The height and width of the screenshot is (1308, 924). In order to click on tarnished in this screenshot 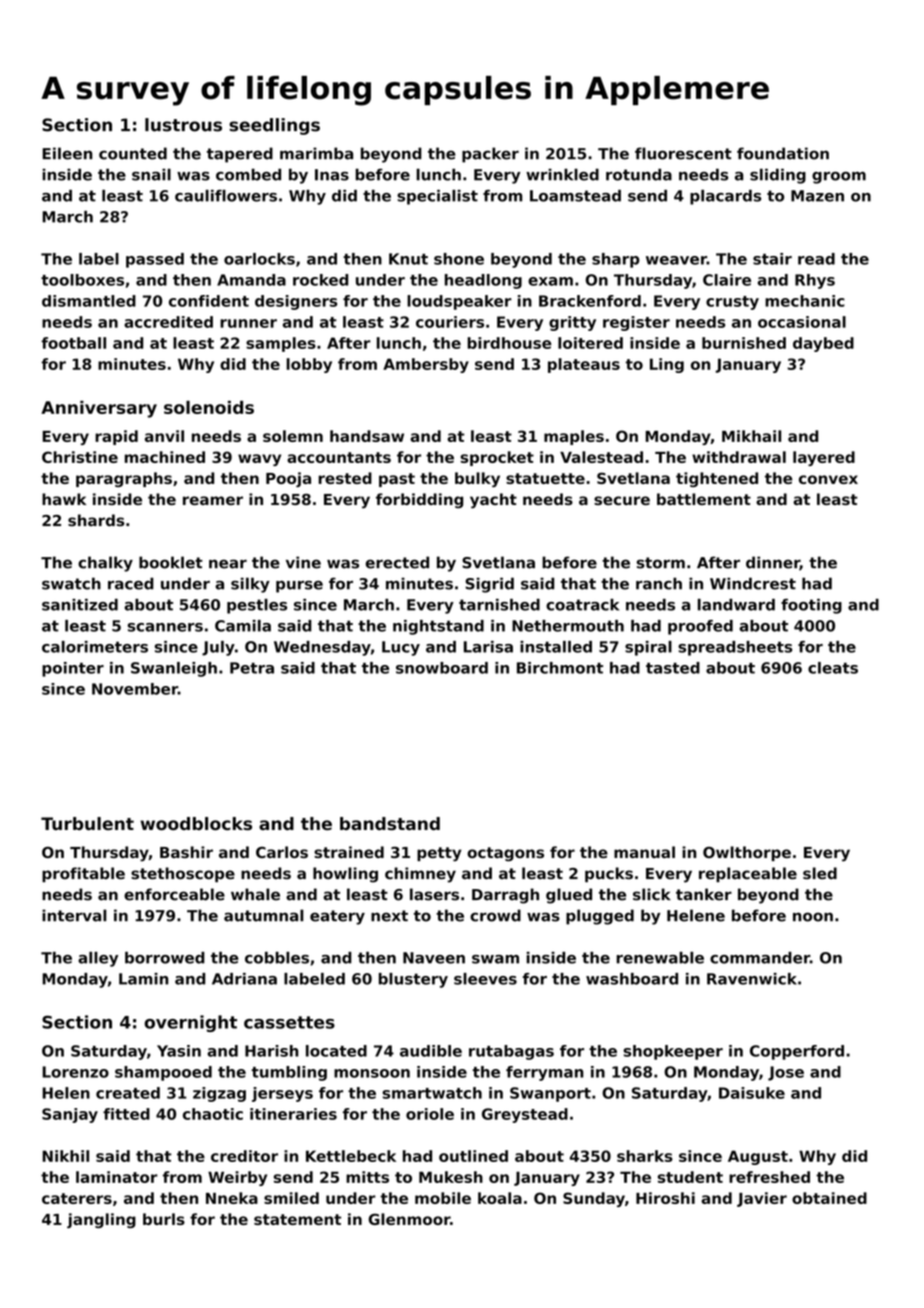, I will do `click(499, 605)`.
